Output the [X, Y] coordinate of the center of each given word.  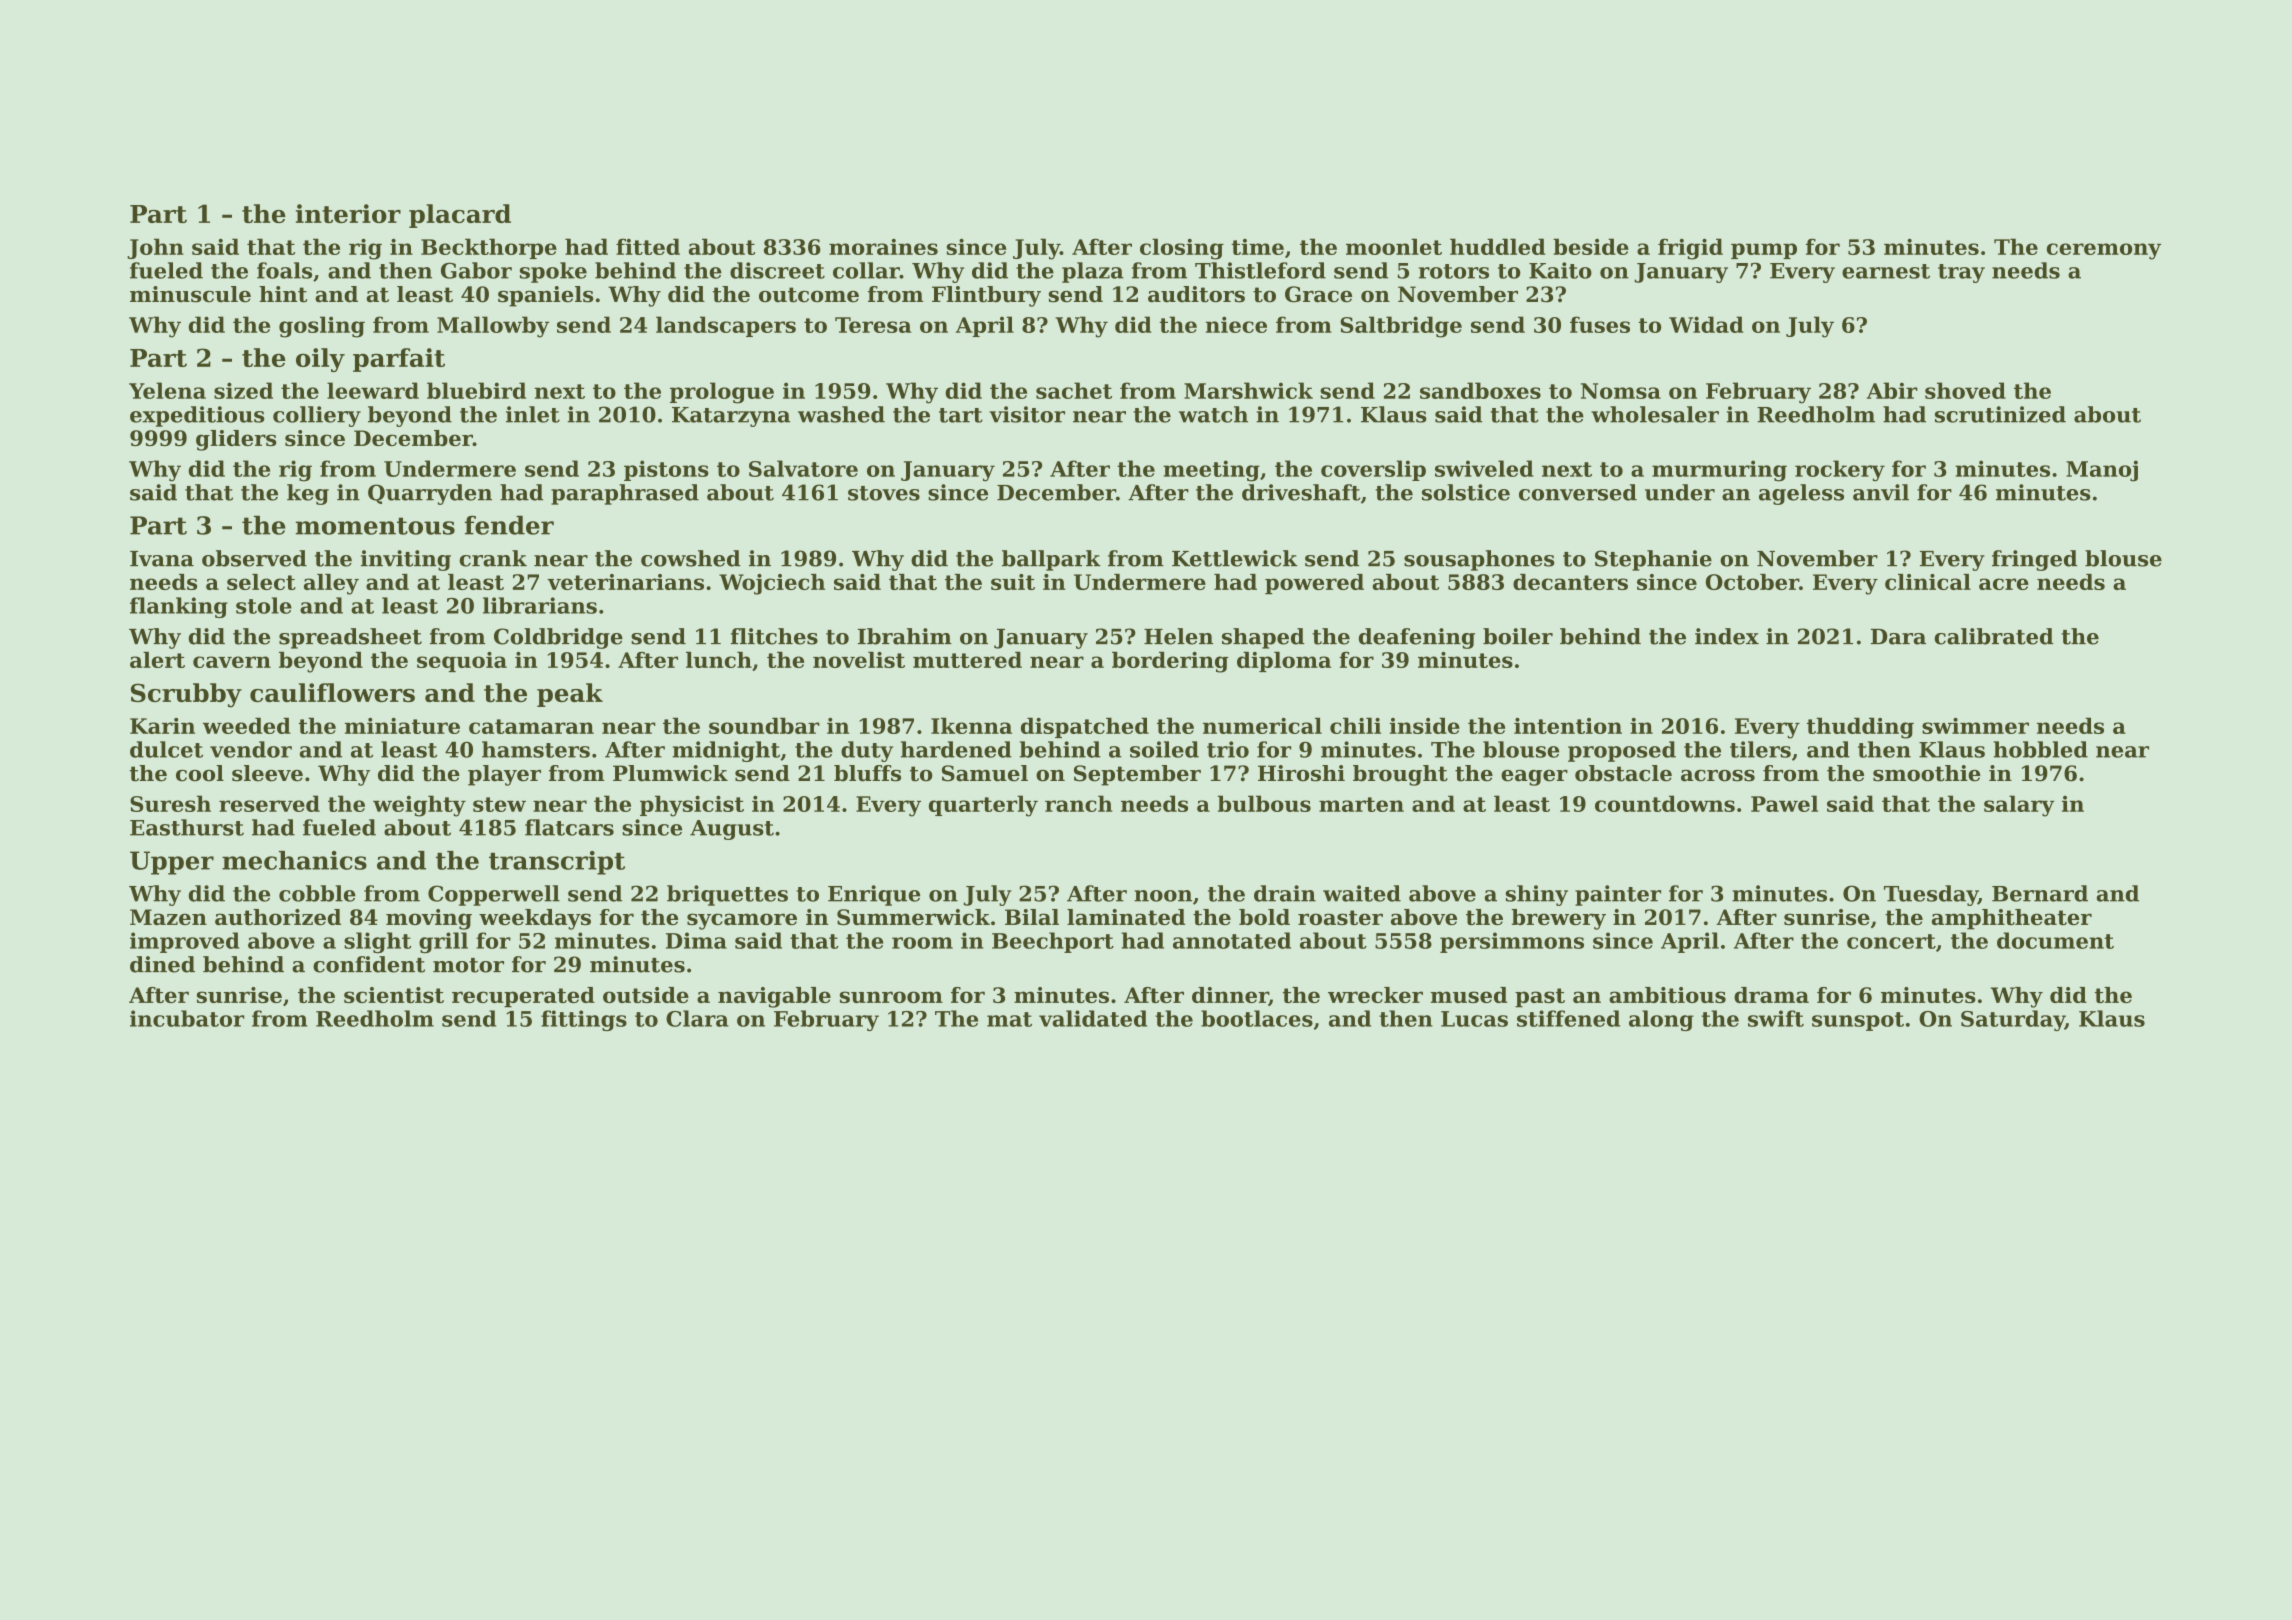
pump [1764, 251]
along [1661, 1020]
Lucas [1474, 1019]
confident [369, 964]
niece [1236, 324]
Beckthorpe [489, 248]
